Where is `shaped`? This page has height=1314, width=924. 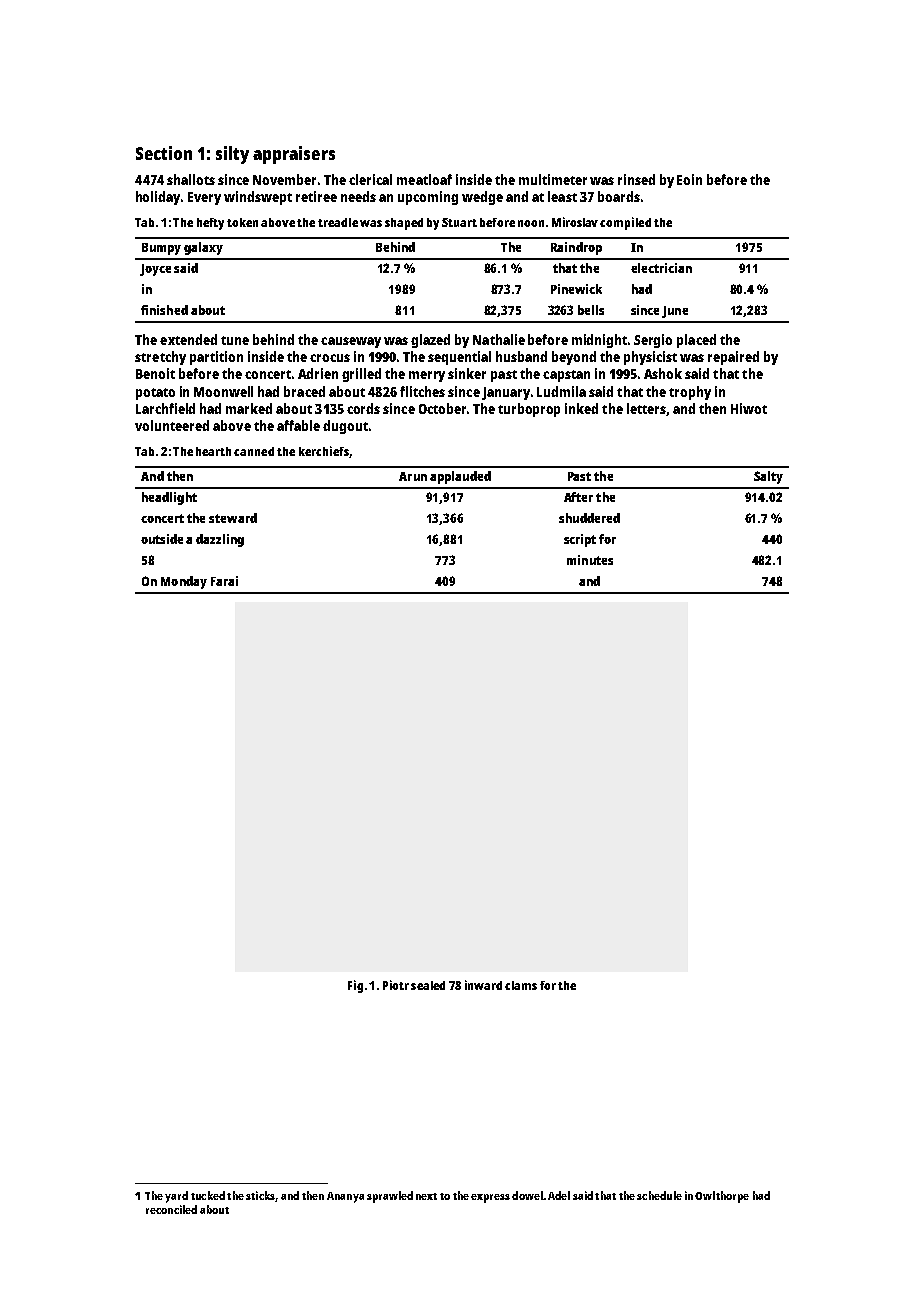 shaped is located at coordinates (404, 224).
